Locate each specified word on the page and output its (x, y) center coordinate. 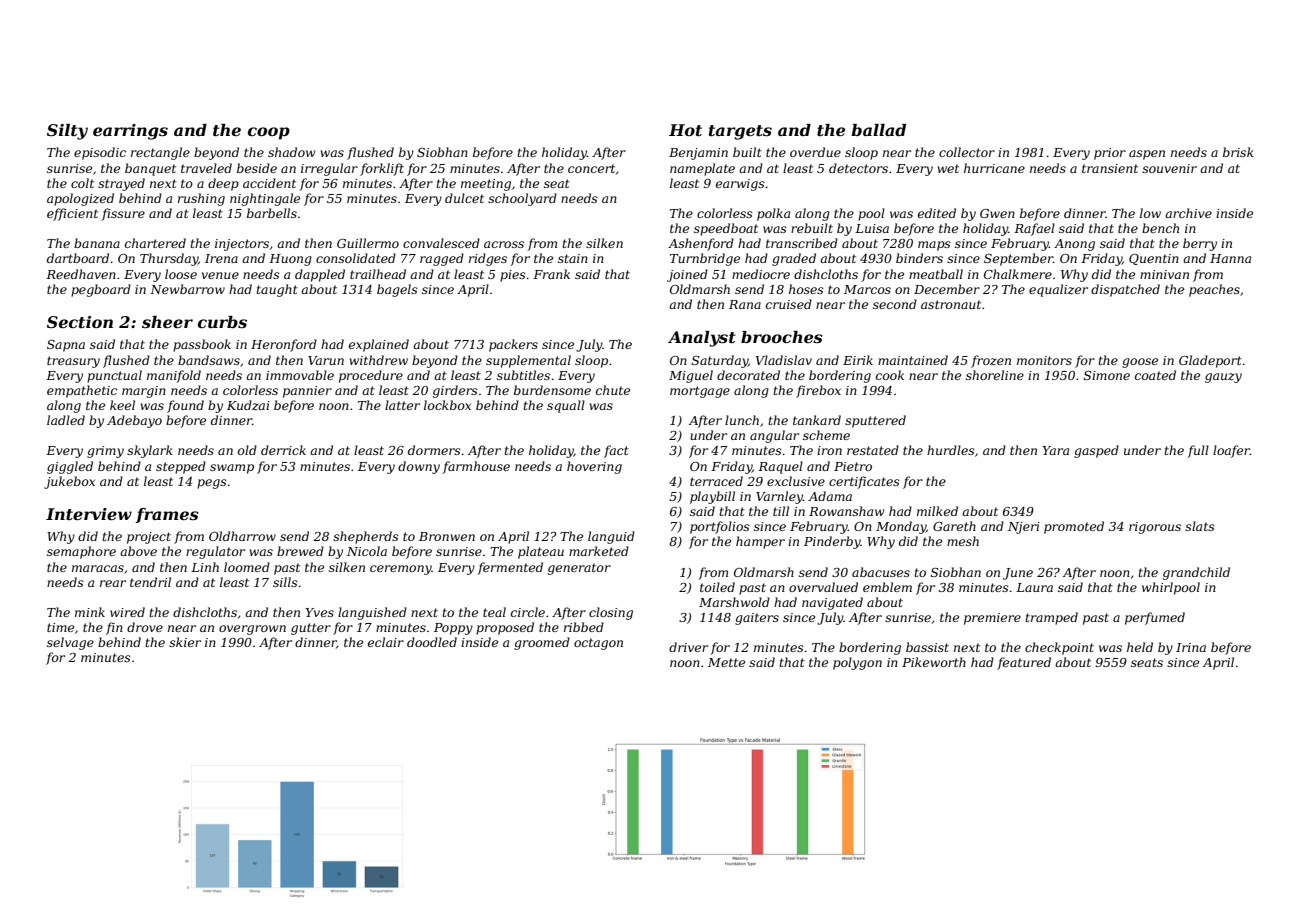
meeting (486, 185)
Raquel (780, 467)
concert (591, 168)
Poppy (453, 629)
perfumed (1155, 618)
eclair (386, 642)
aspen (1147, 155)
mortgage (700, 392)
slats (1200, 526)
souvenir (1169, 168)
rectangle (160, 153)
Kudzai (248, 405)
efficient (72, 214)
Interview (89, 514)
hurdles (951, 450)
